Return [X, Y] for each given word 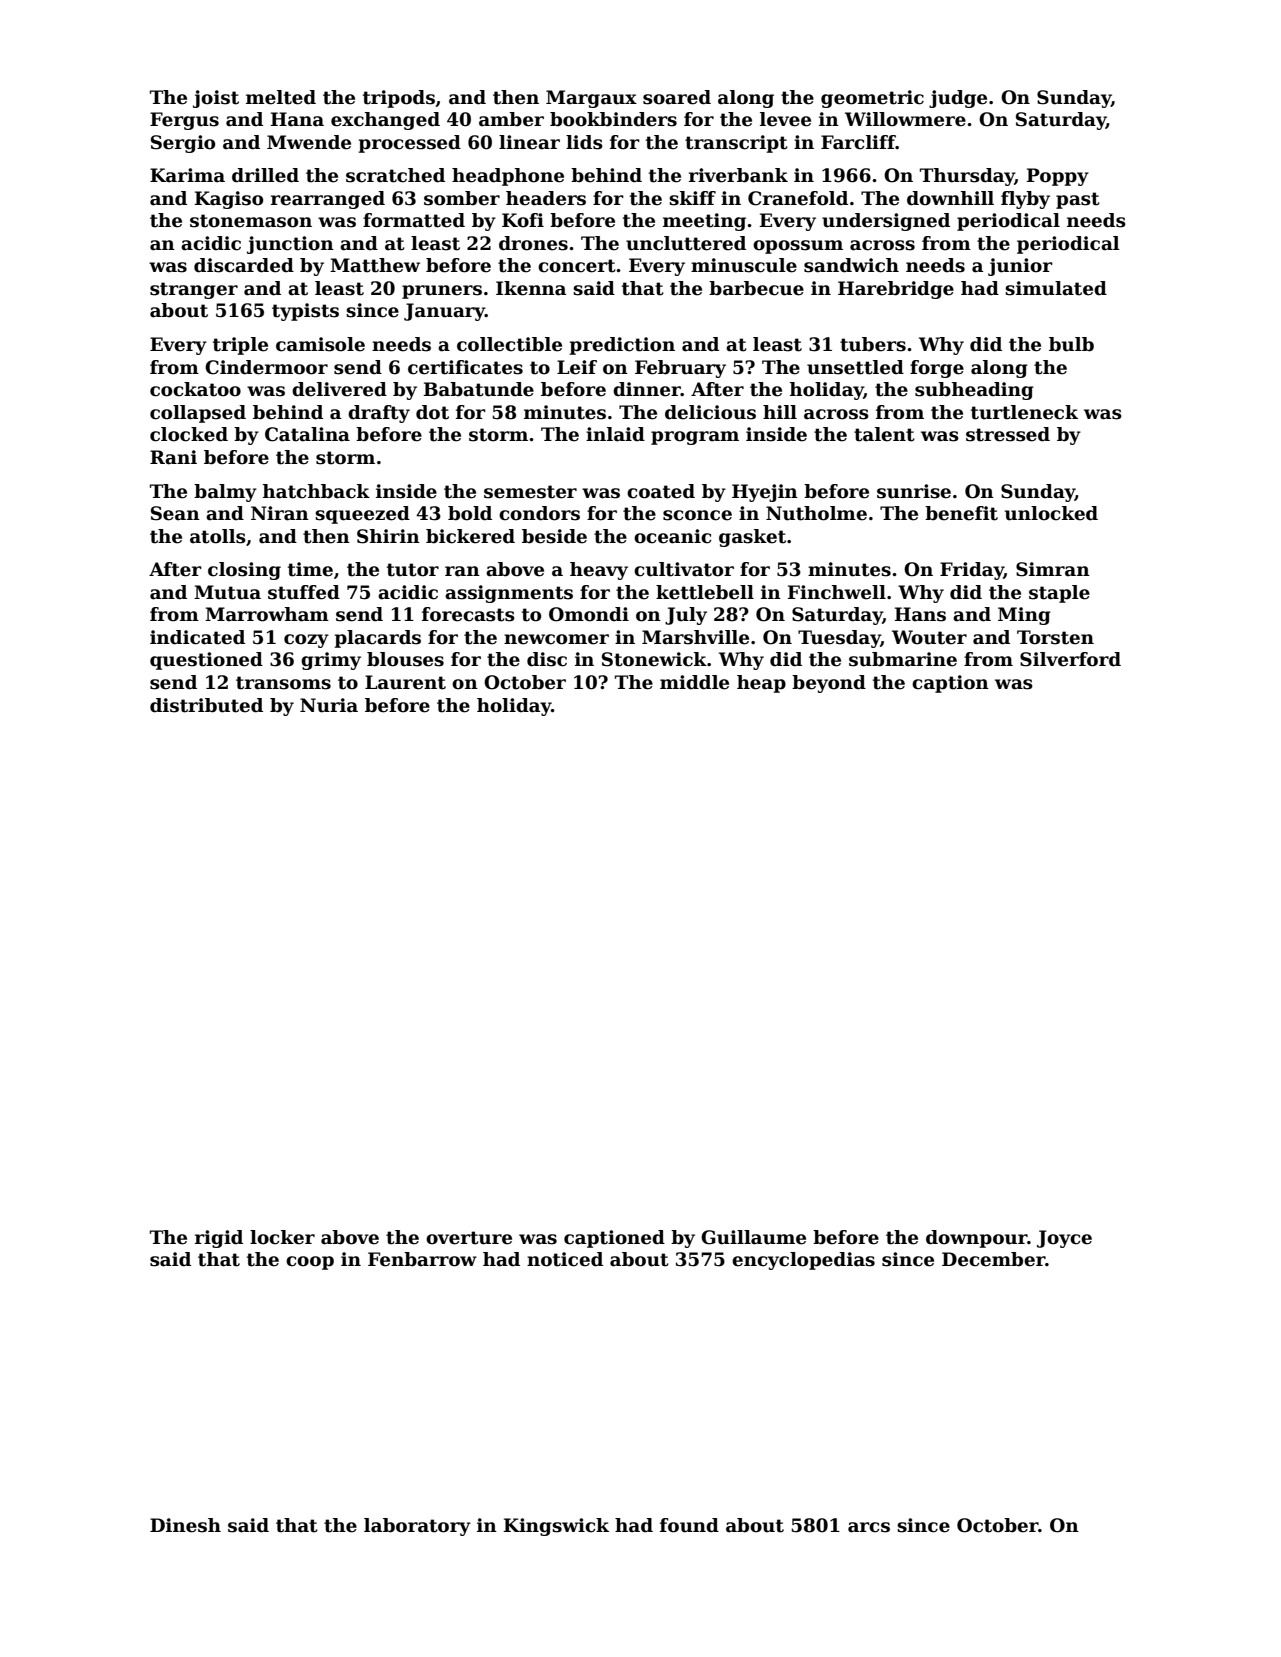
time [310, 569]
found [689, 1525]
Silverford [1070, 659]
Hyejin [765, 493]
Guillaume [753, 1237]
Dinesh [185, 1525]
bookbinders [613, 119]
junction [290, 245]
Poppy [1058, 177]
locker [282, 1237]
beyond [829, 684]
